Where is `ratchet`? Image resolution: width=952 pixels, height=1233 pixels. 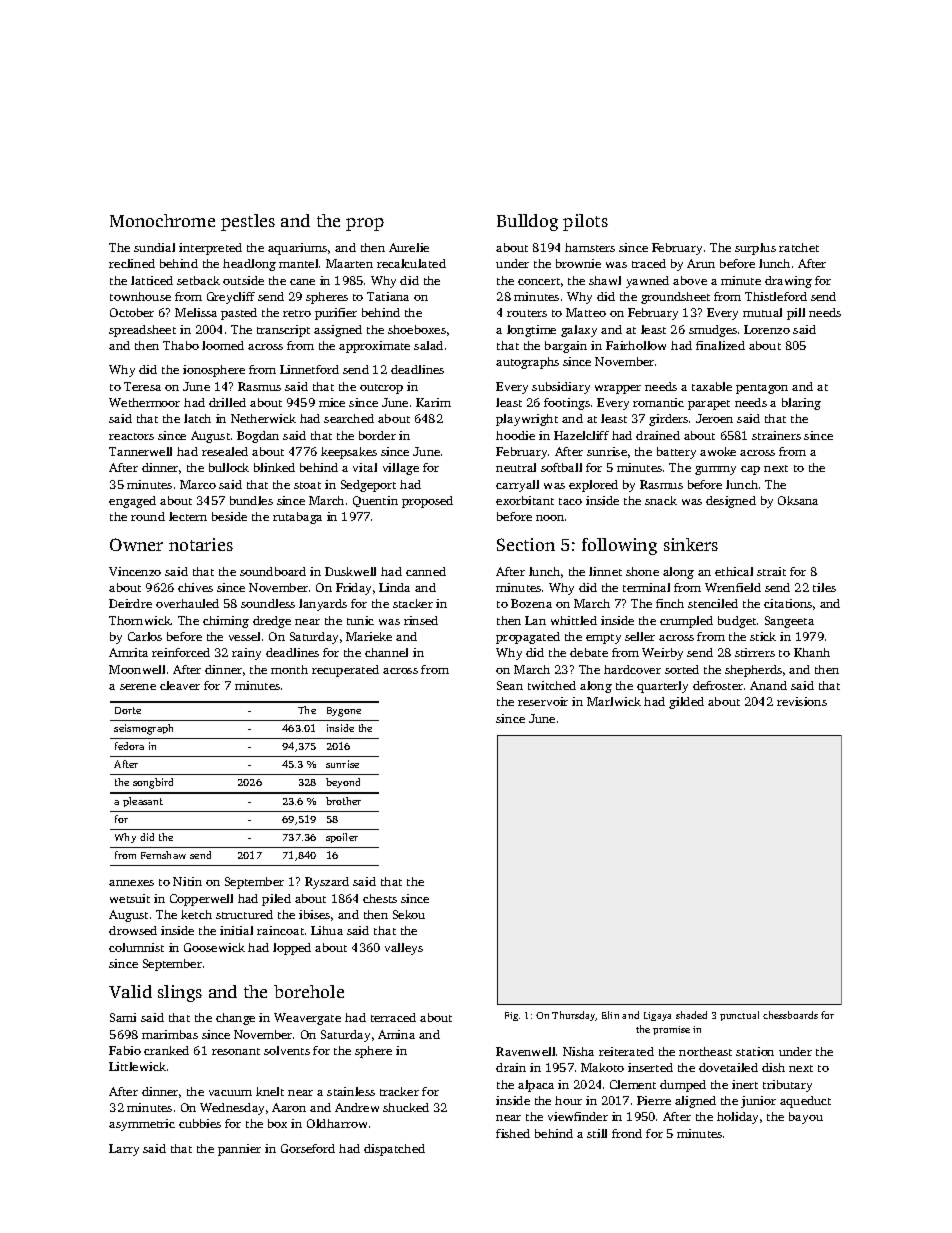 ratchet is located at coordinates (799, 247).
